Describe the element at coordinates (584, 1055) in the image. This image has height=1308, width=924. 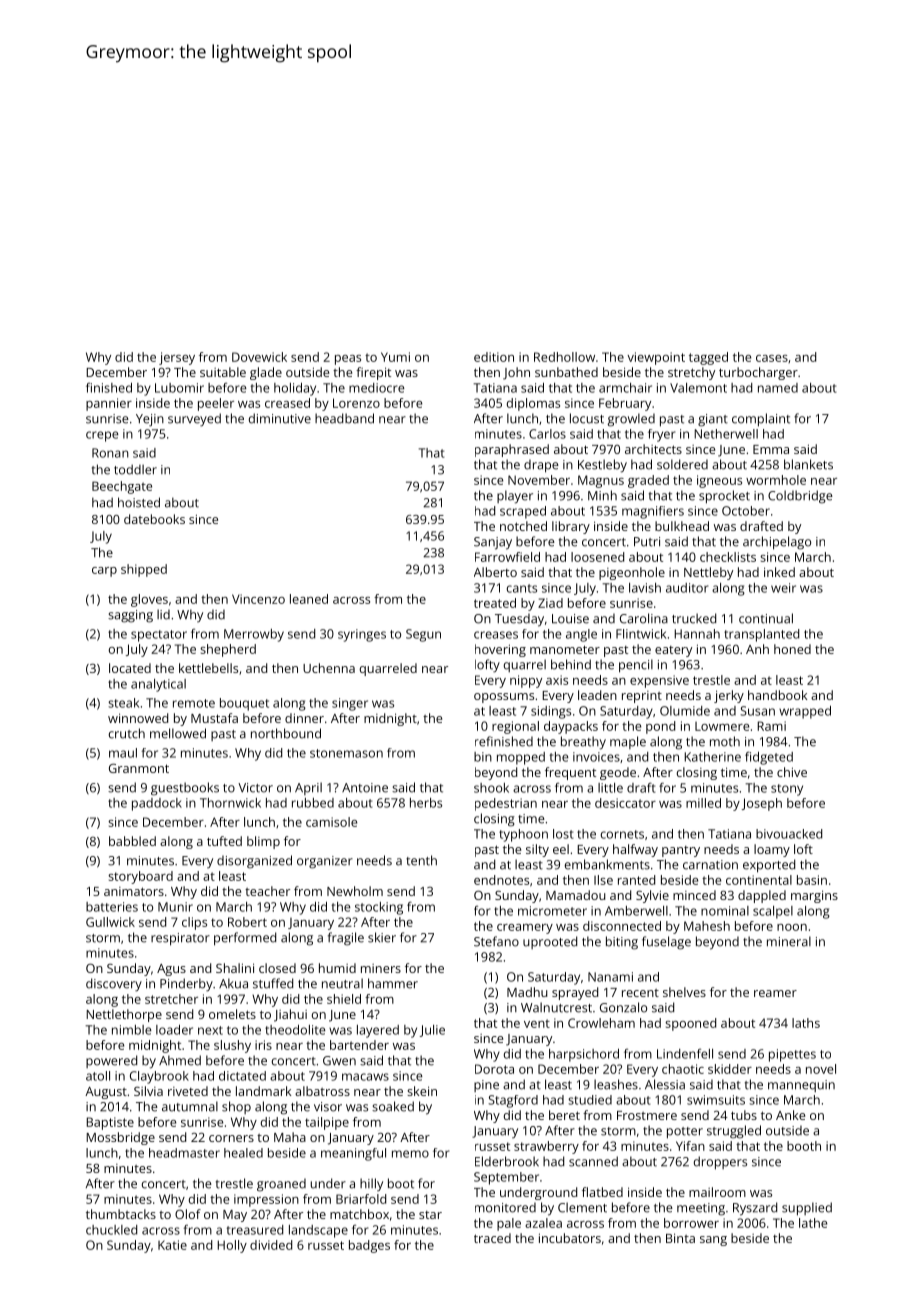
I see `harpsichord` at that location.
